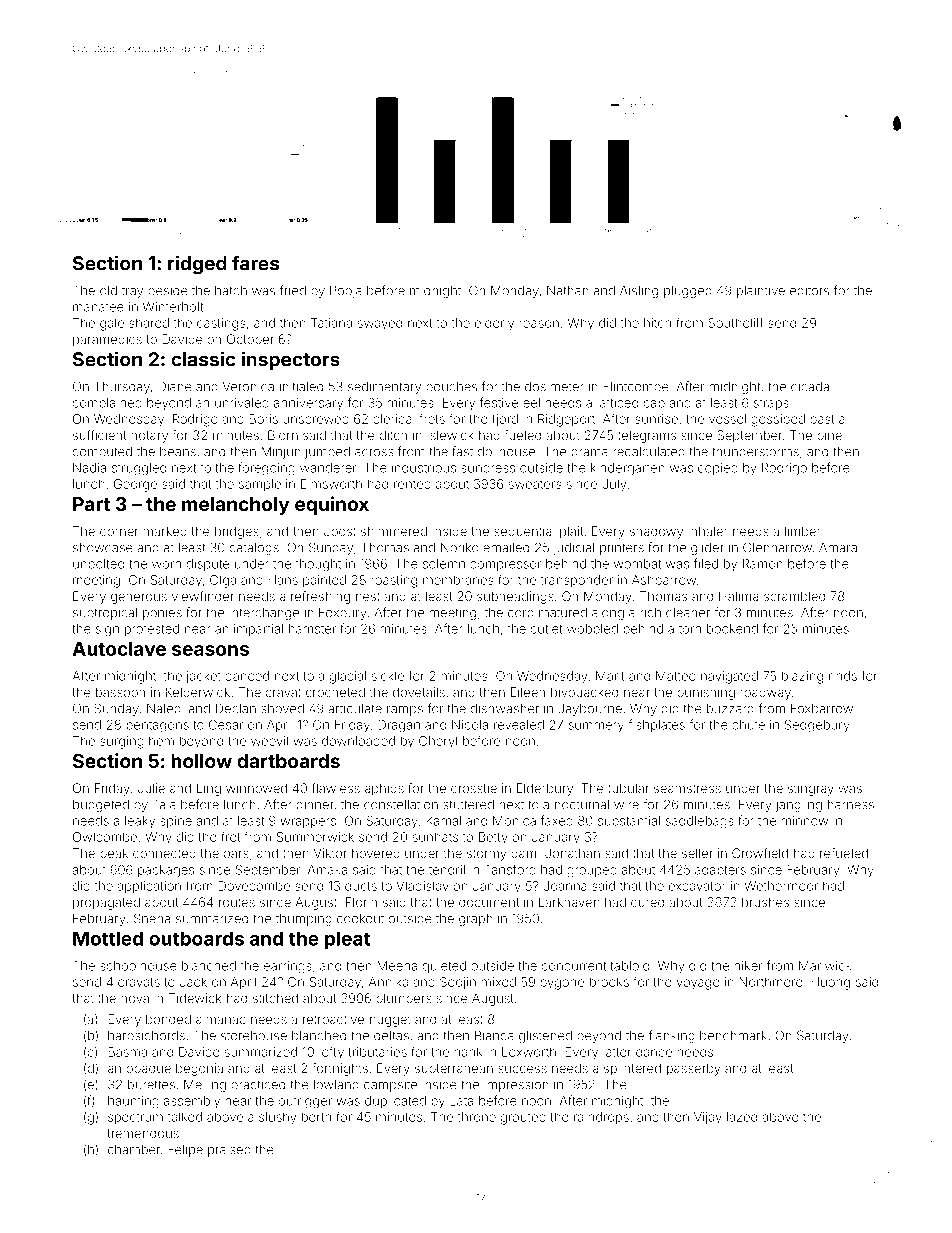 The image size is (952, 1233). I want to click on praised, so click(229, 1151).
